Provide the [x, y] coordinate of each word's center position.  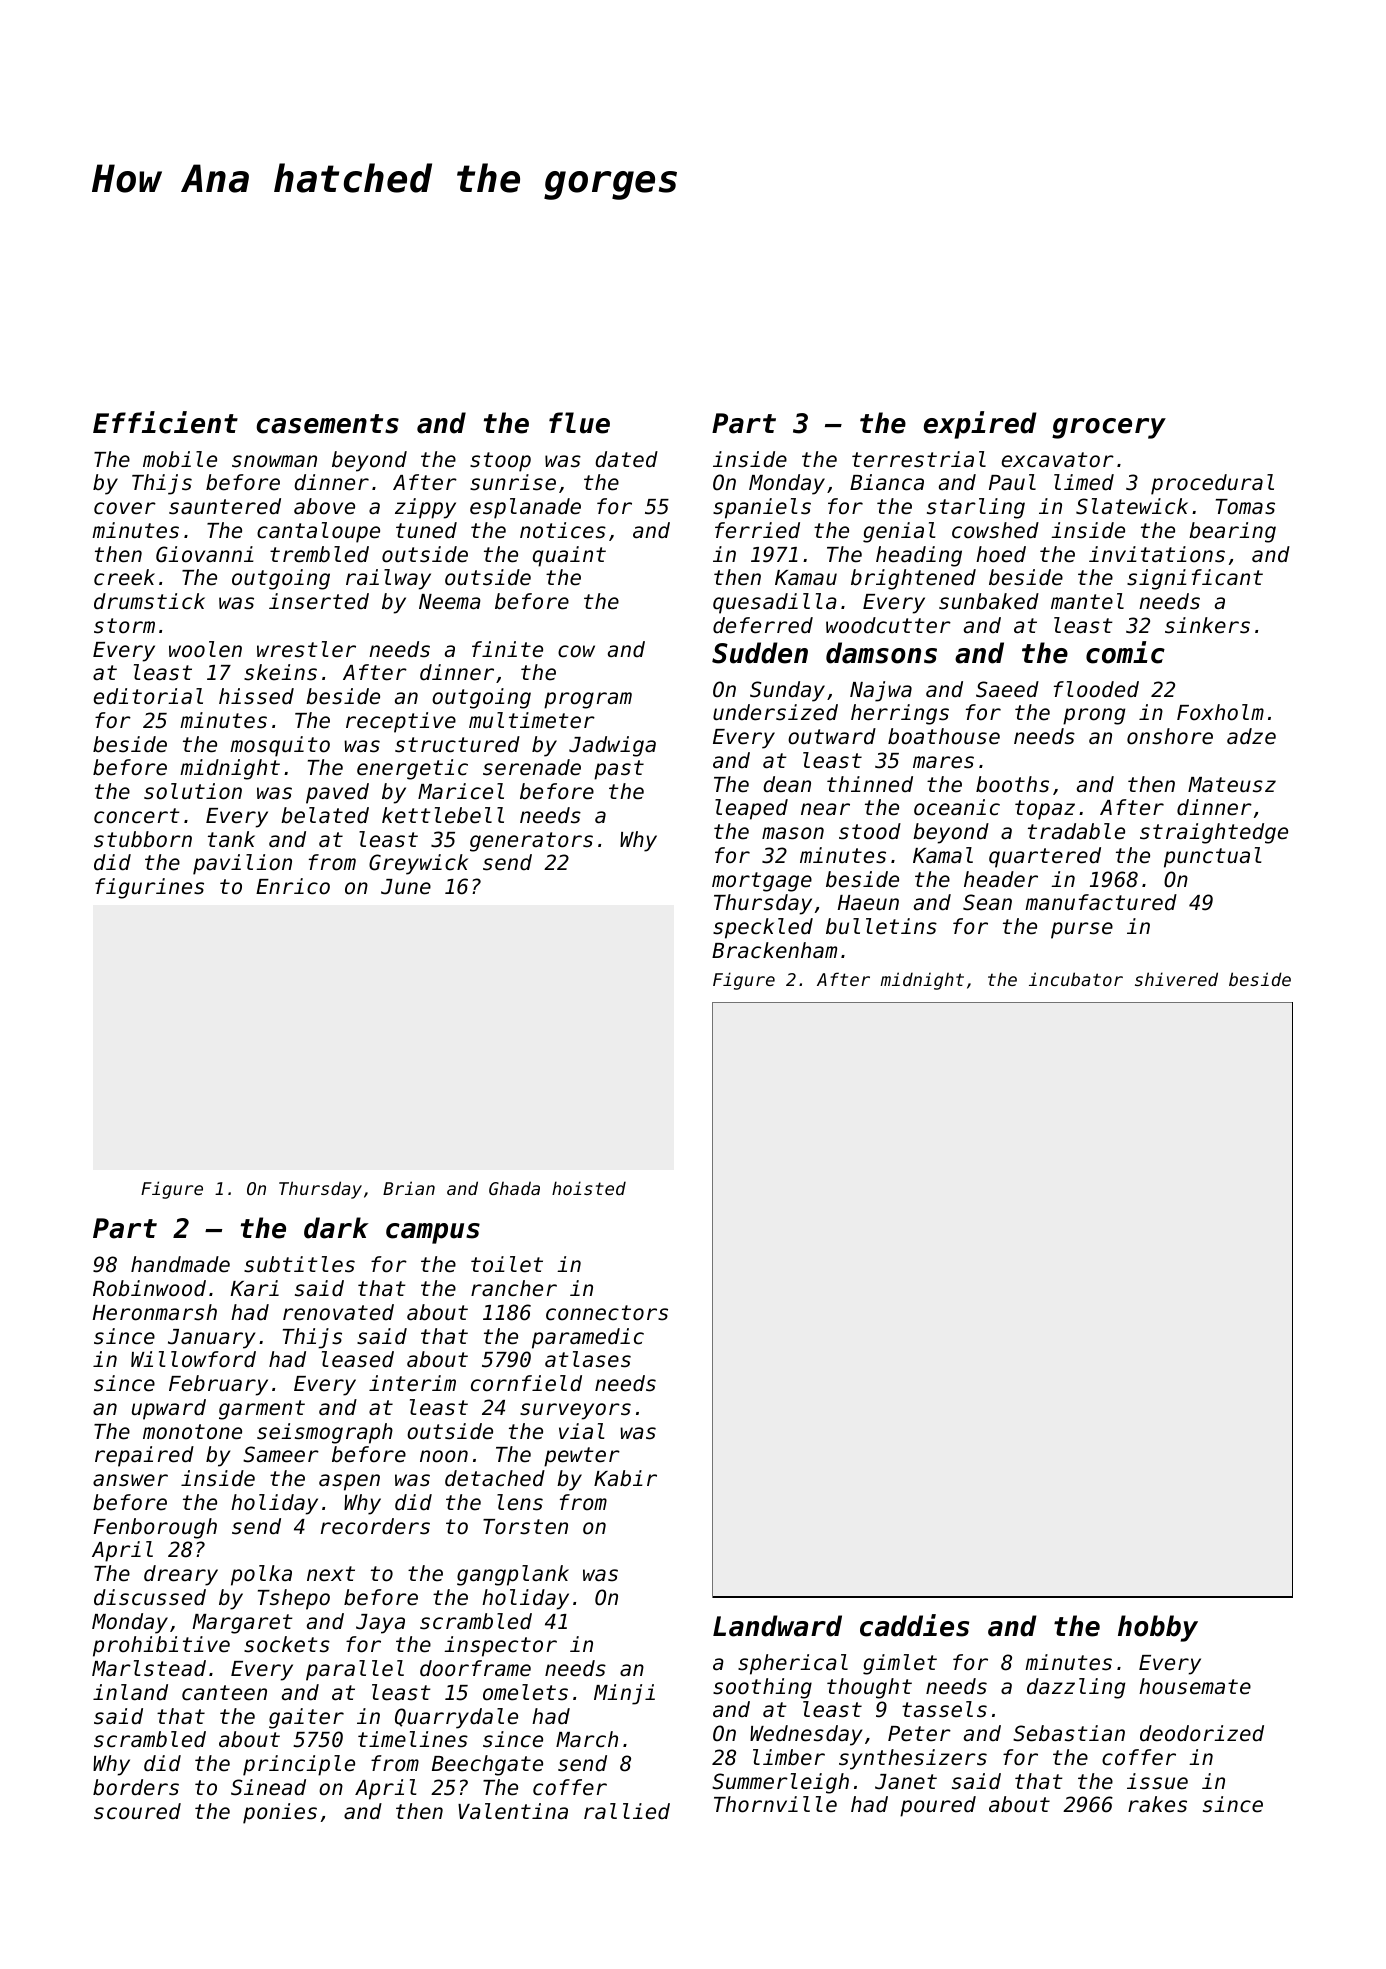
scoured [137, 1811]
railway [388, 579]
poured [938, 1806]
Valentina [513, 1811]
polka [261, 1575]
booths [1012, 784]
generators [531, 842]
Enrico [293, 886]
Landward [777, 1626]
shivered [1176, 979]
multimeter [532, 720]
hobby [1158, 1628]
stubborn [143, 839]
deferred [763, 625]
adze [1251, 736]
